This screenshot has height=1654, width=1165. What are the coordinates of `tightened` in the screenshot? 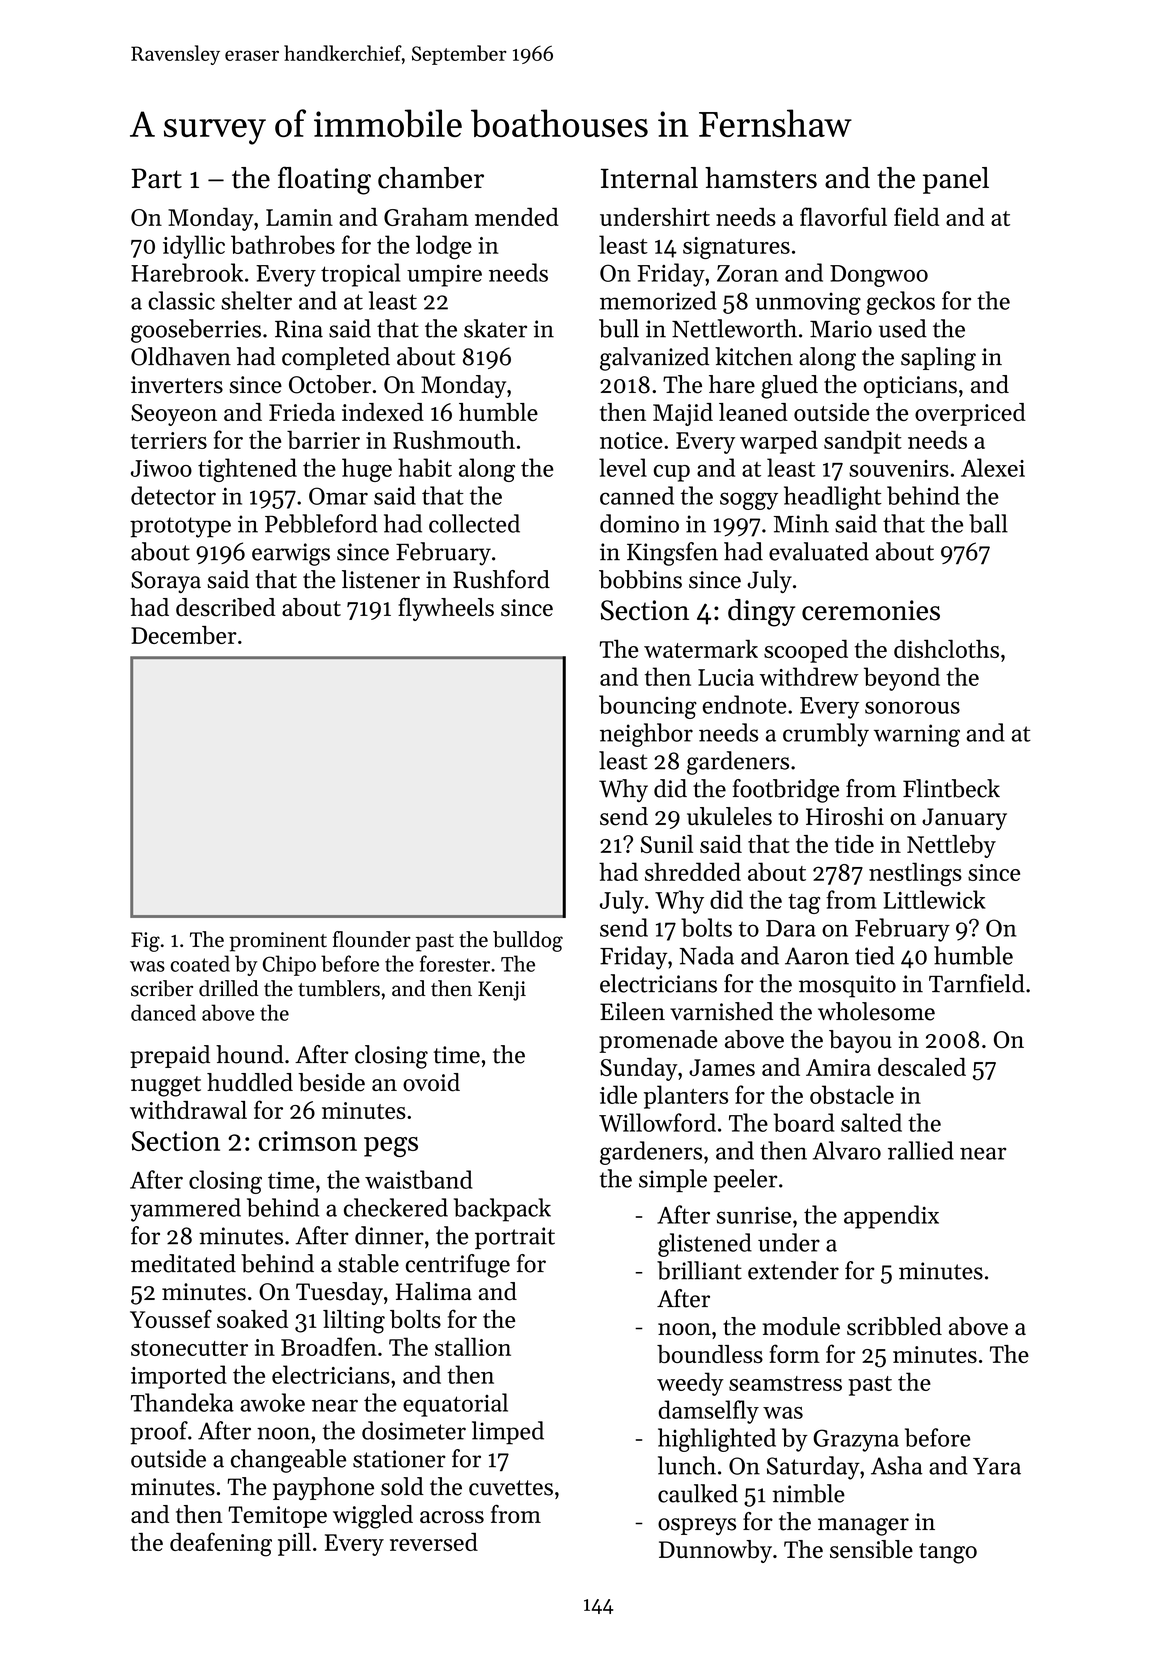 It's located at (247, 470).
